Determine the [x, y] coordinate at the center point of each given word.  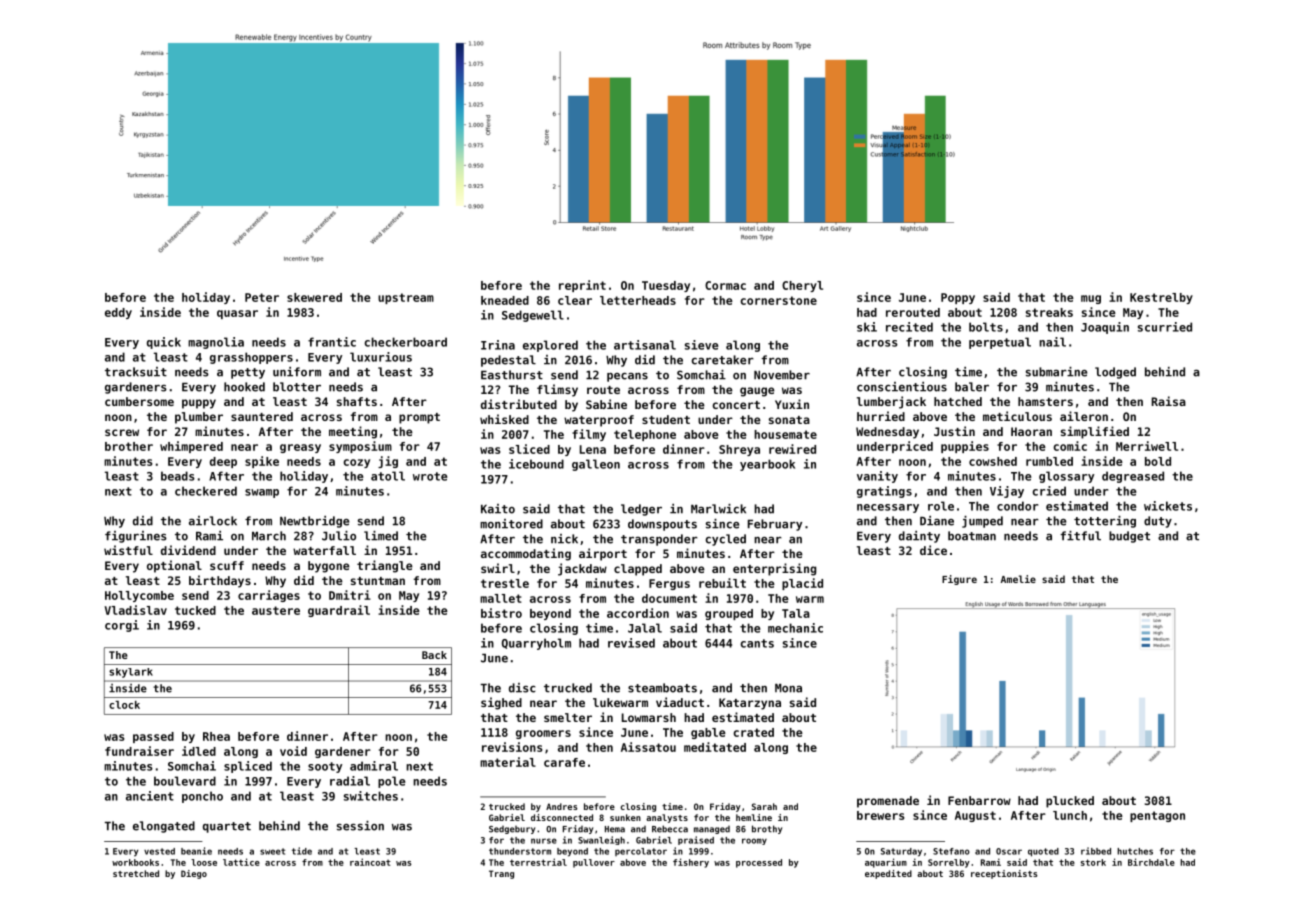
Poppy [958, 298]
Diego [194, 874]
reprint [582, 286]
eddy [118, 313]
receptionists [1004, 874]
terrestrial [538, 862]
